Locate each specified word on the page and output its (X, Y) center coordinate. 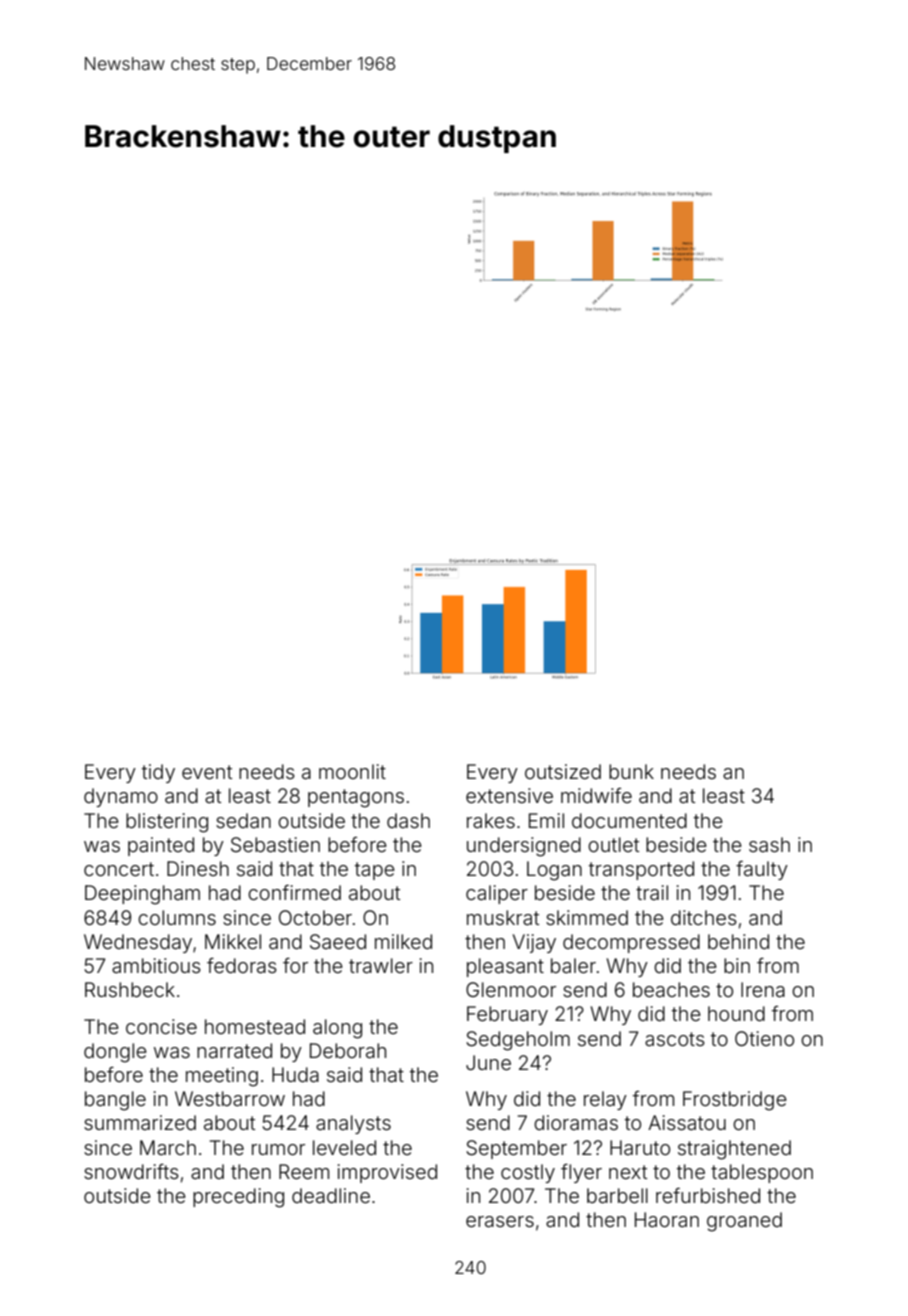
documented (629, 820)
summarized (140, 1122)
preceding (238, 1198)
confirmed (294, 892)
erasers (500, 1221)
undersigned (524, 847)
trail (652, 892)
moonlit (352, 771)
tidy (158, 773)
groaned (744, 1222)
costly (528, 1173)
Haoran (667, 1219)
